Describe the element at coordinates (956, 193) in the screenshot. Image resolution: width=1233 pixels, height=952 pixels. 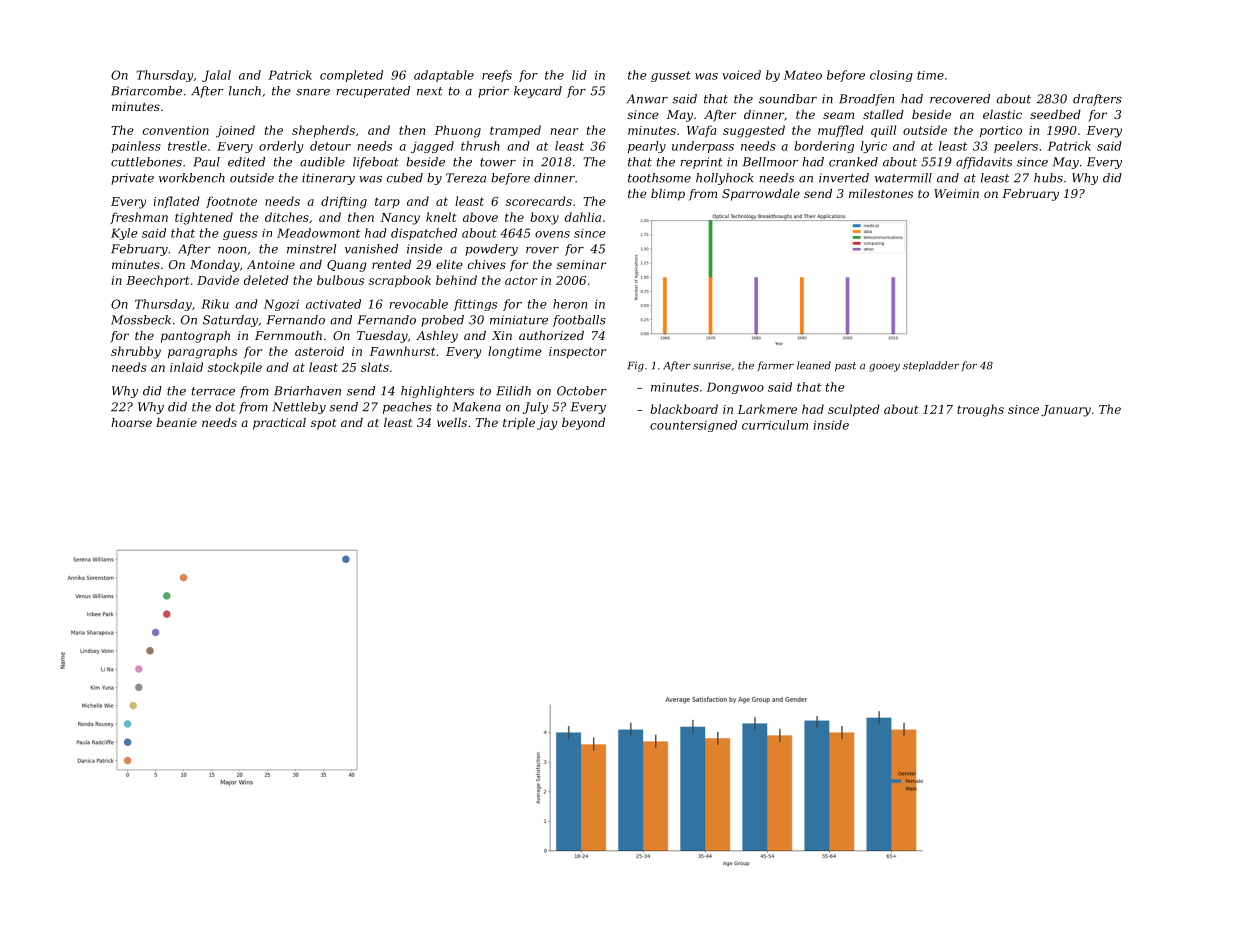
I see `Weimin` at that location.
